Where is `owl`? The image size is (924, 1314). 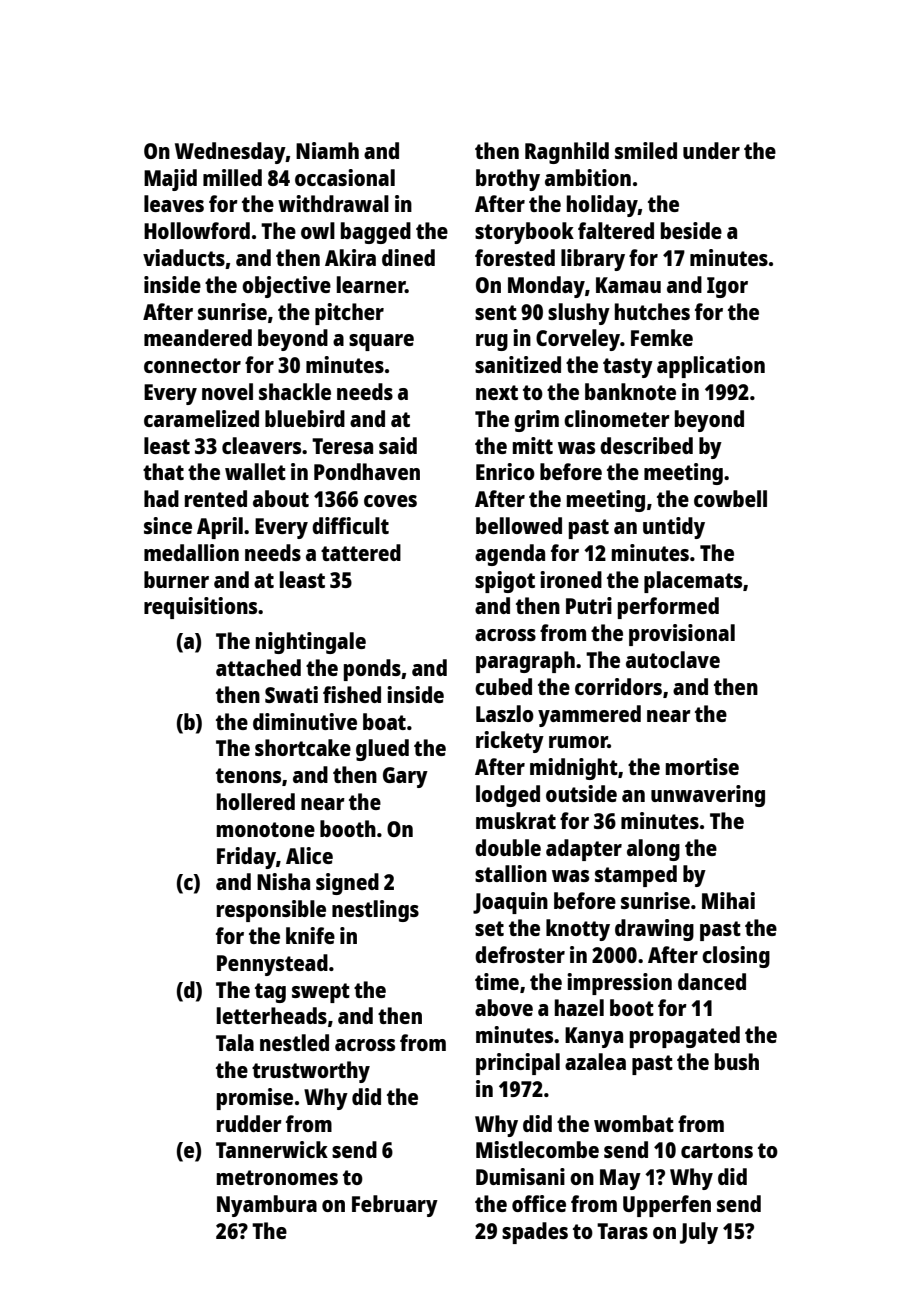
owl is located at coordinates (318, 230).
